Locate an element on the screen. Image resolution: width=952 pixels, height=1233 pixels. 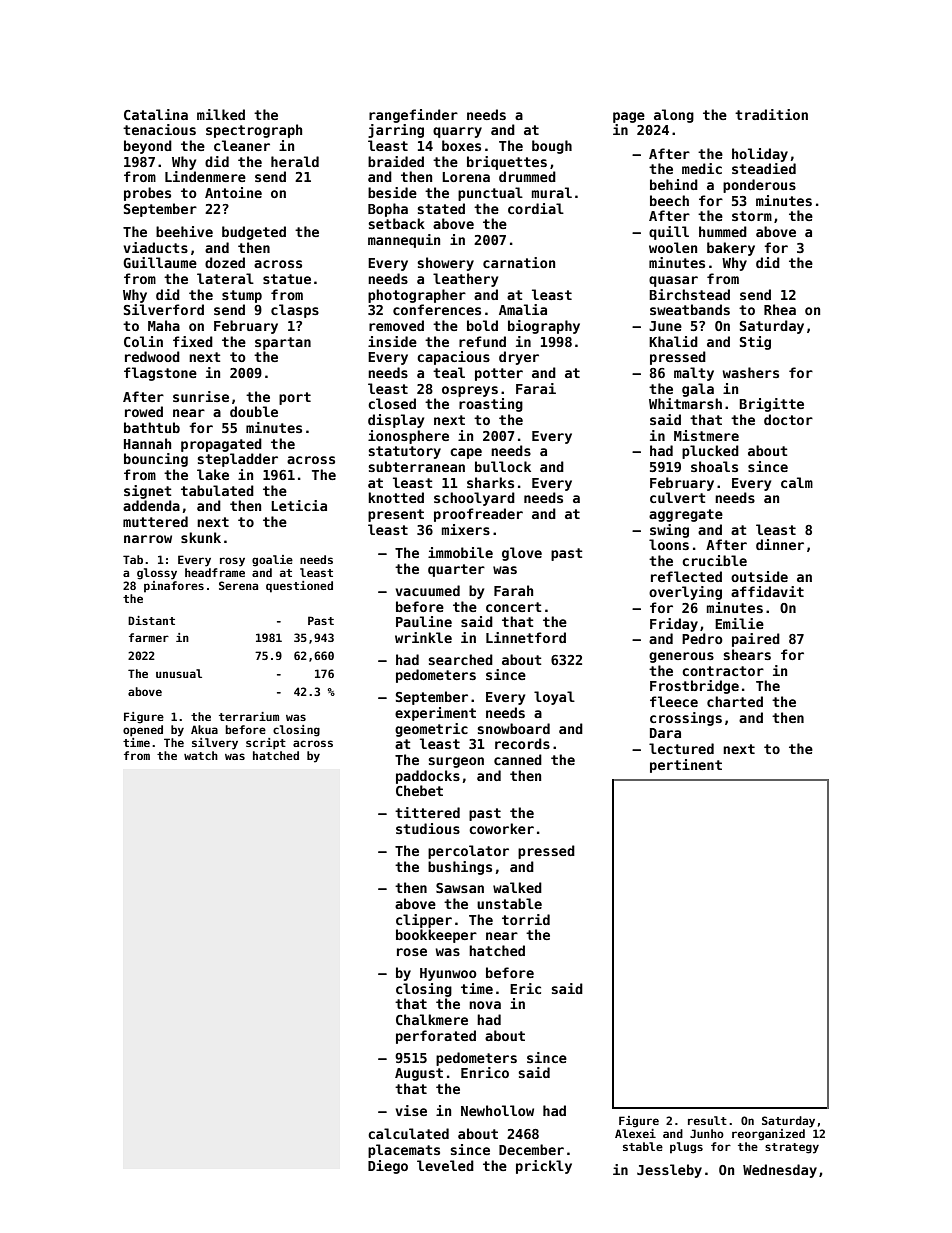
narrow is located at coordinates (148, 539).
